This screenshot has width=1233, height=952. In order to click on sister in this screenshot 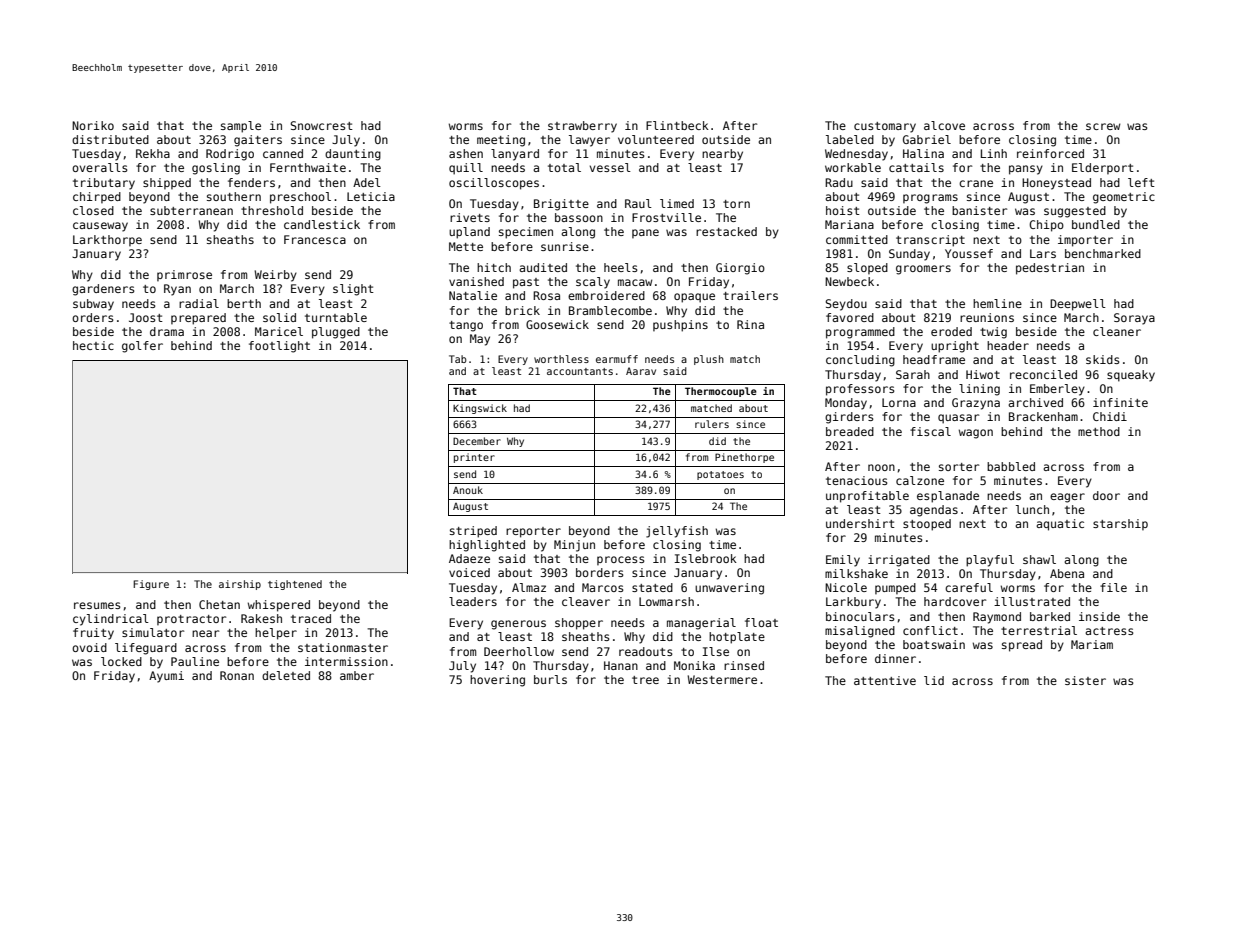, I will do `click(1085, 680)`.
